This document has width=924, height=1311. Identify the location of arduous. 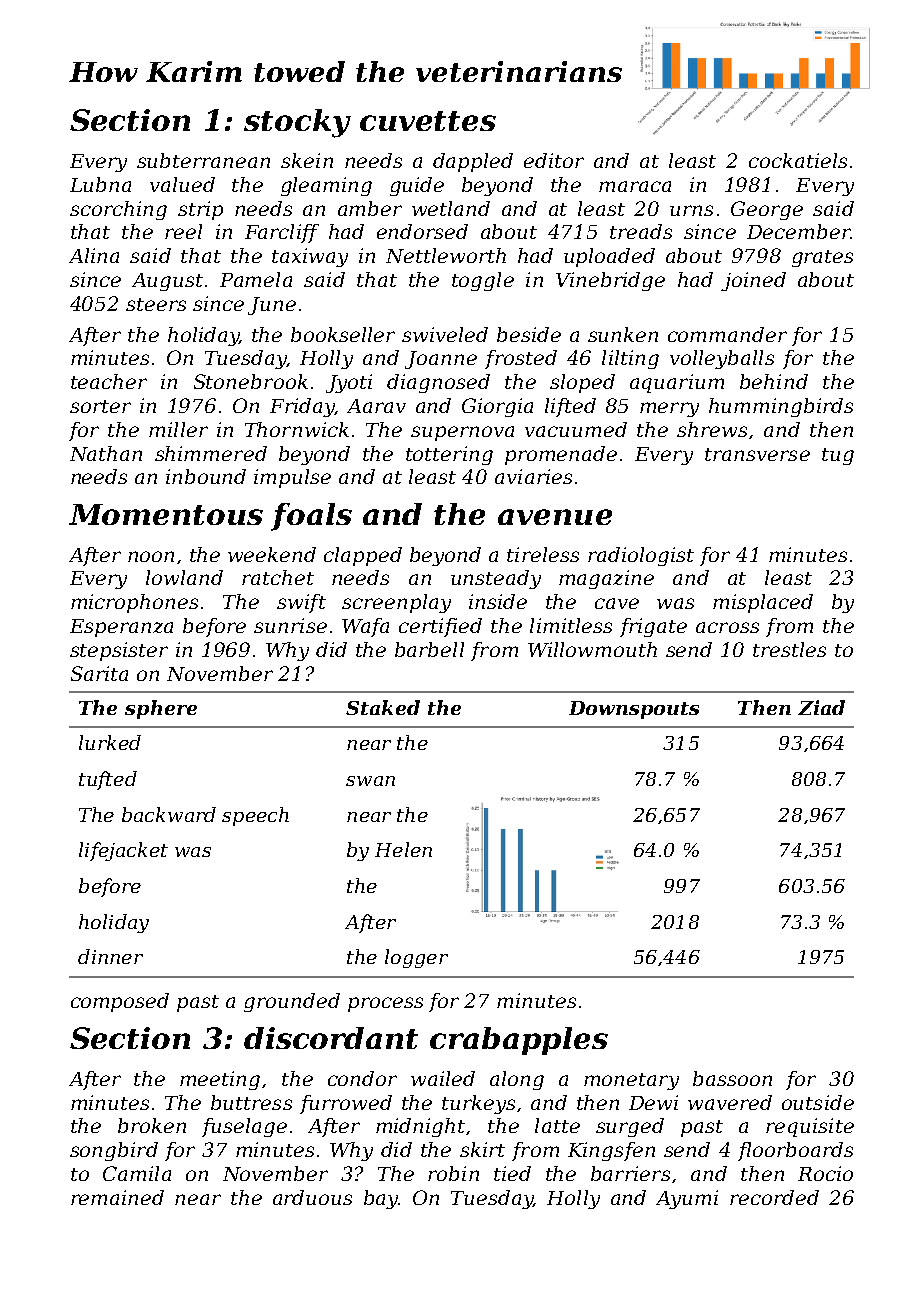
(312, 1197).
